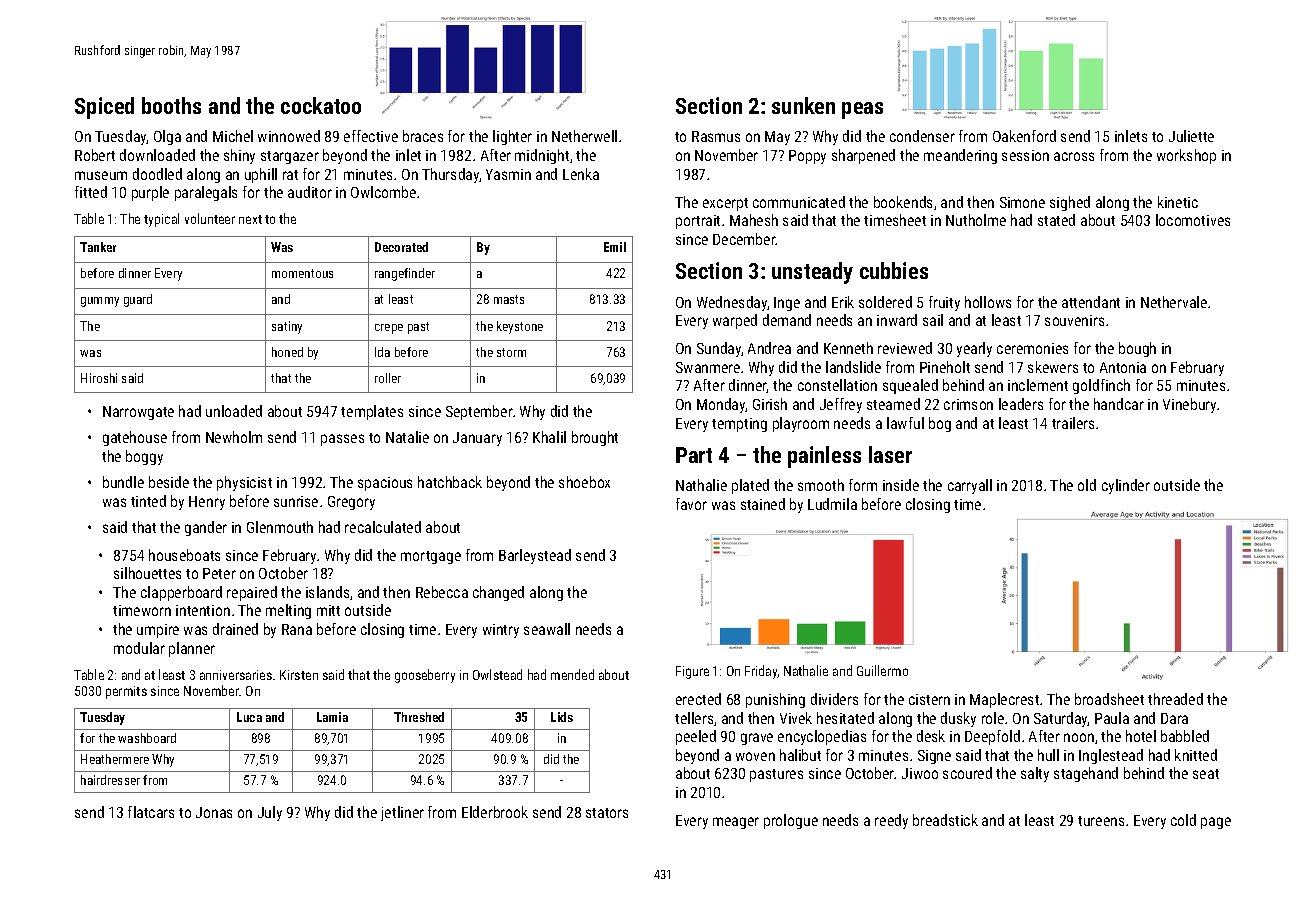 The width and height of the document is (1308, 924). What do you see at coordinates (214, 812) in the document?
I see `Jonas` at bounding box center [214, 812].
